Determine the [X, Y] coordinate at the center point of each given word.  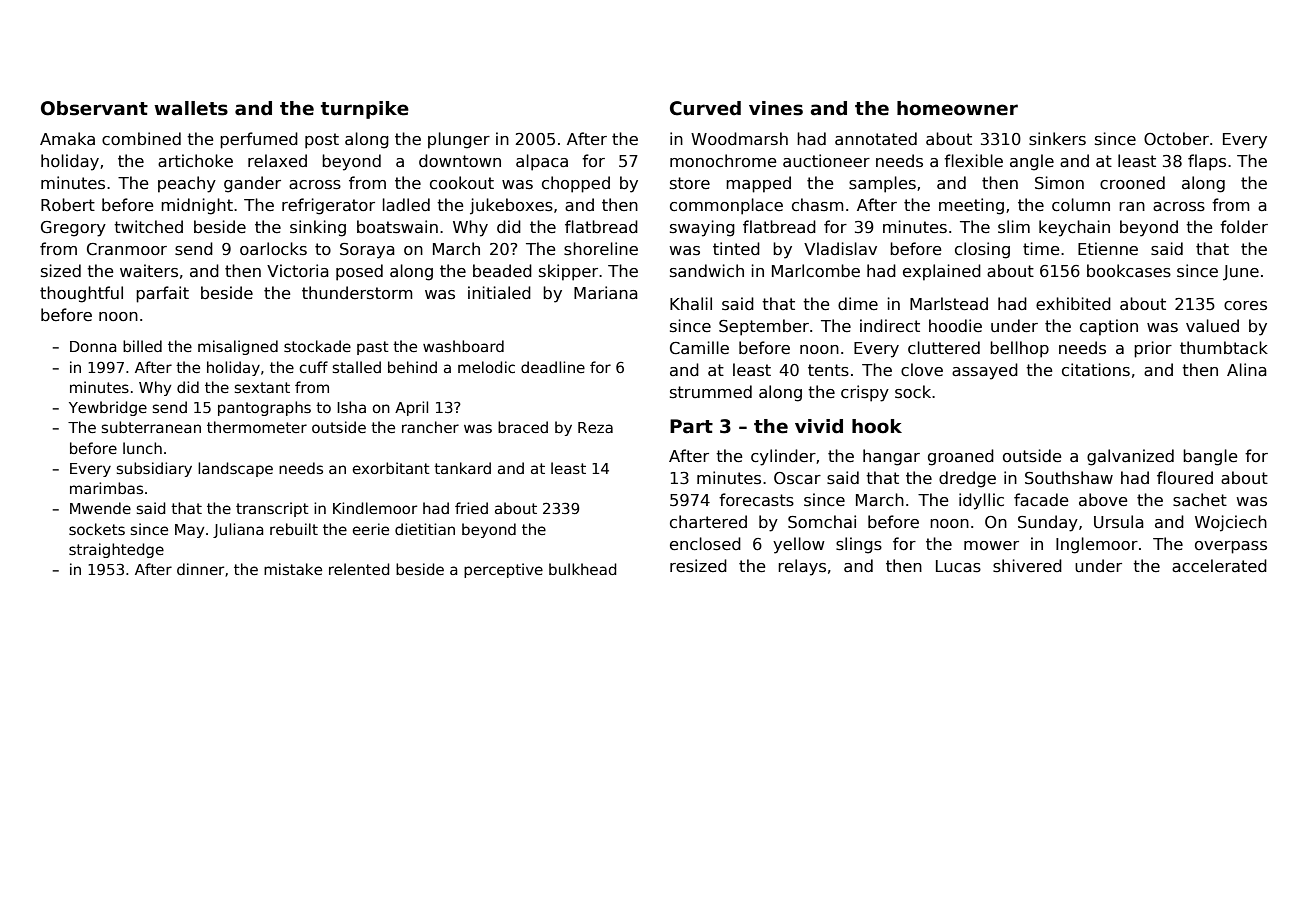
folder [1244, 226]
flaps [1207, 162]
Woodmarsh [739, 138]
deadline [553, 367]
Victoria [298, 271]
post [322, 141]
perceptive [503, 570]
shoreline [601, 249]
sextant [262, 387]
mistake [293, 569]
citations [1096, 370]
